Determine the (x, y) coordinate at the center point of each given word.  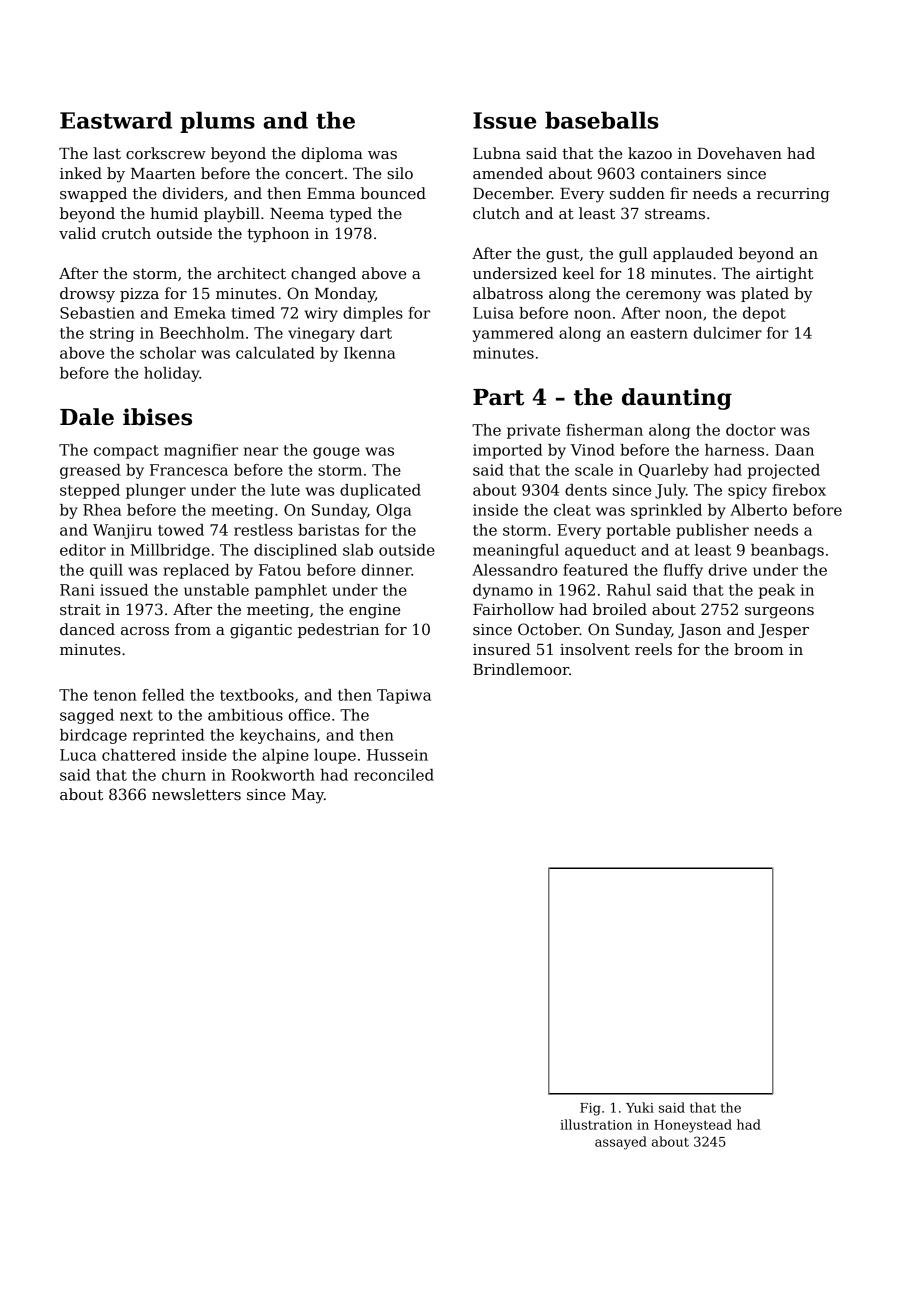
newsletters (196, 794)
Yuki (640, 1107)
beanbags (787, 551)
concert (315, 174)
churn (184, 775)
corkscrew (166, 153)
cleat (572, 510)
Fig (590, 1109)
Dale (87, 417)
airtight (785, 275)
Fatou (280, 570)
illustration (596, 1124)
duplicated (380, 491)
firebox (799, 490)
